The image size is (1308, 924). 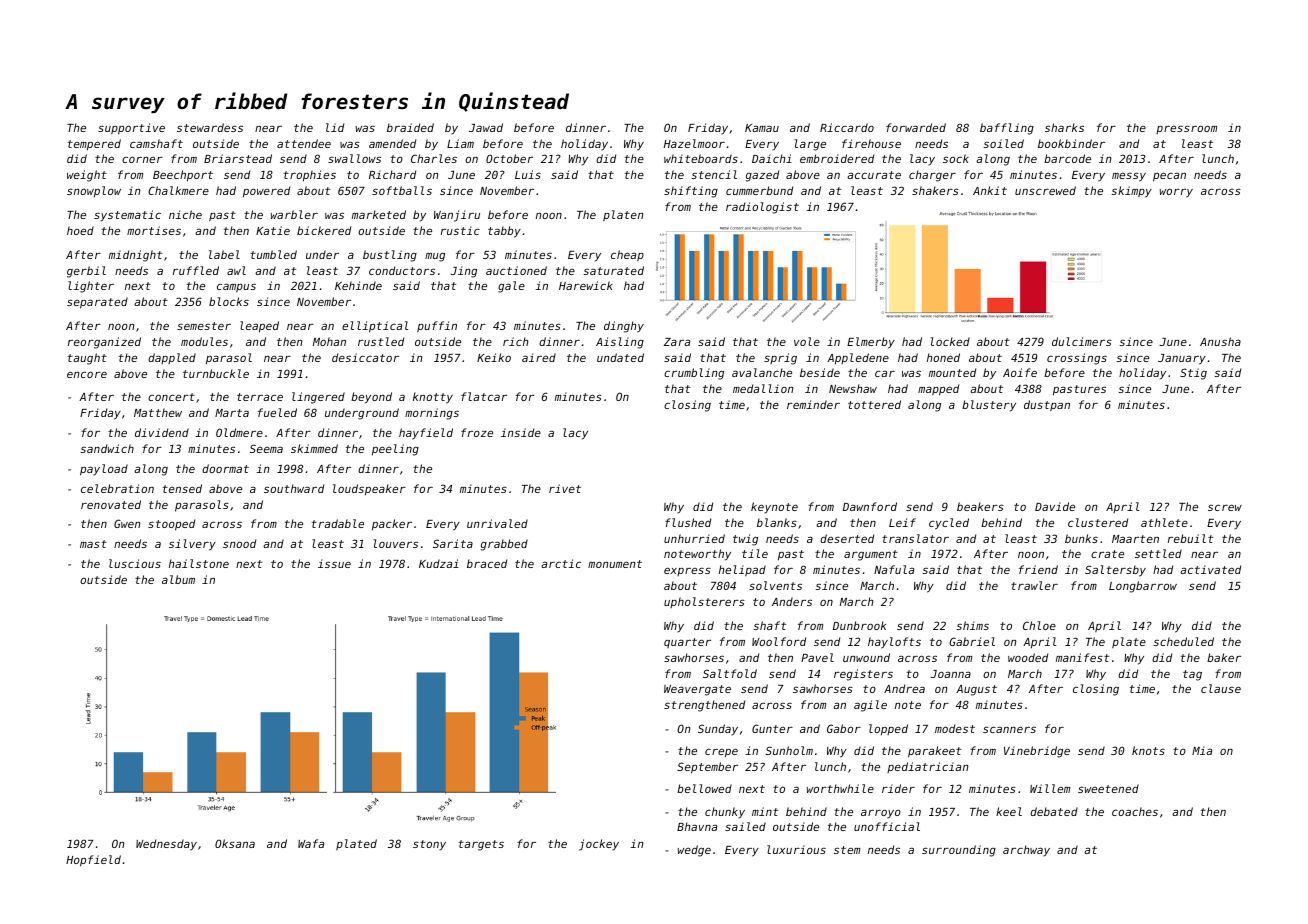 What do you see at coordinates (1081, 538) in the screenshot?
I see `bunks` at bounding box center [1081, 538].
